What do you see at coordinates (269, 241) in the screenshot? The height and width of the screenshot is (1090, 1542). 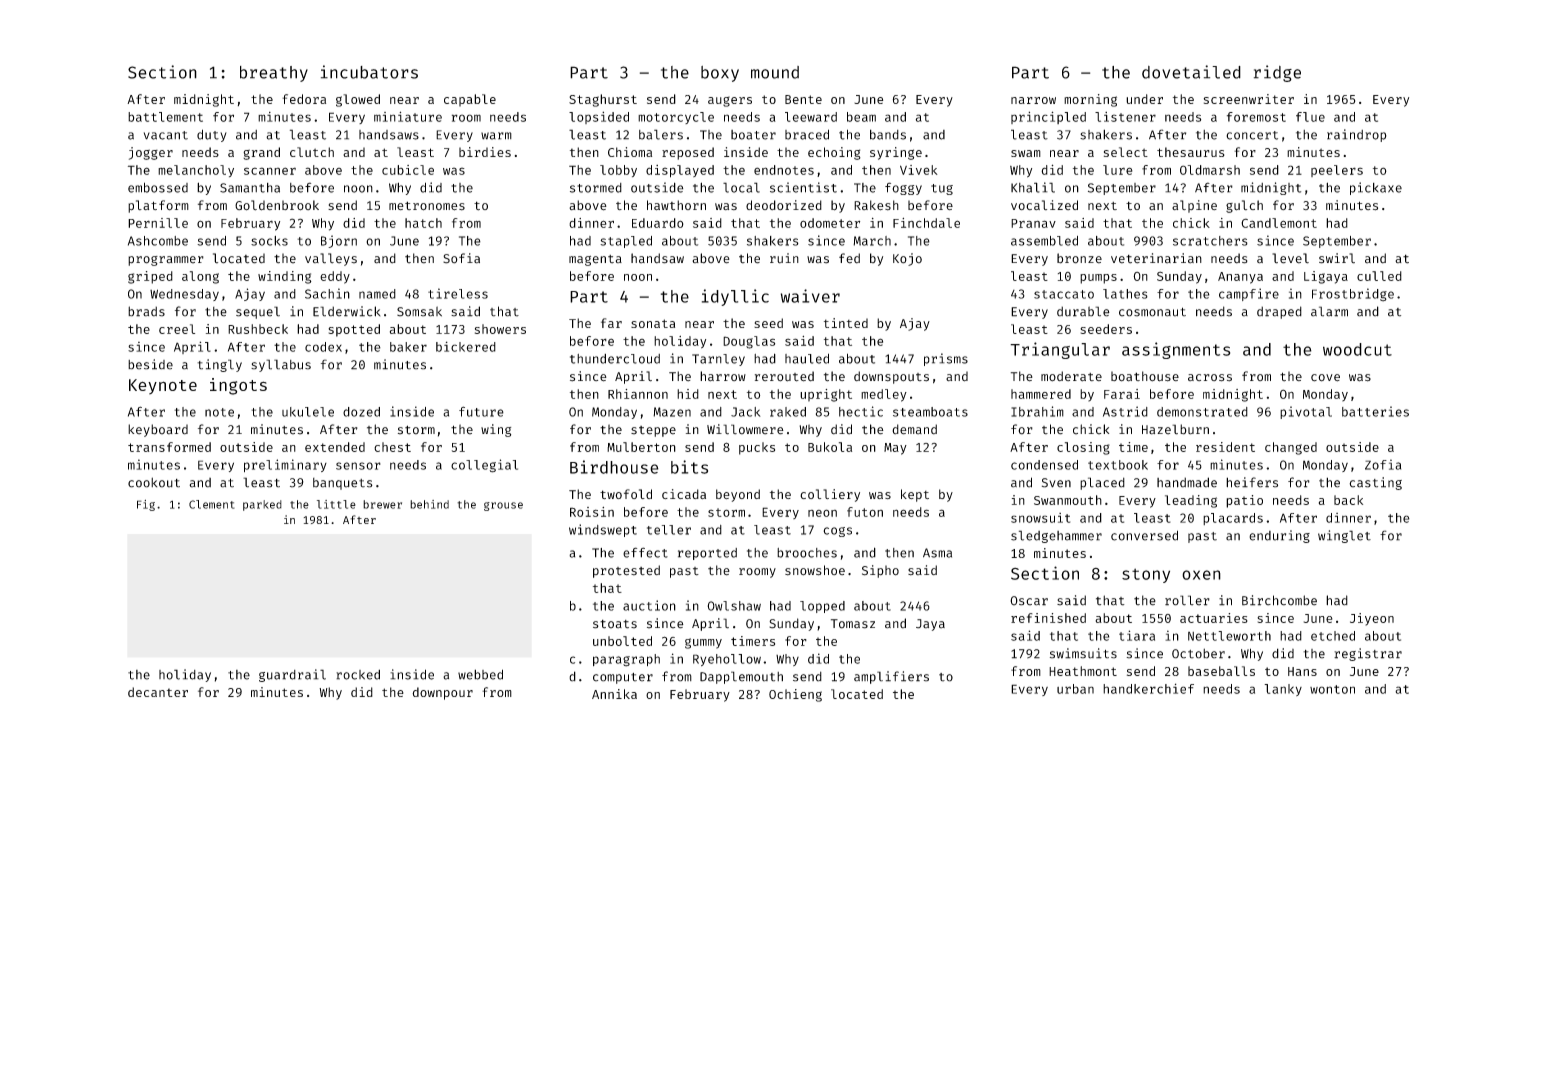 I see `socks` at bounding box center [269, 241].
